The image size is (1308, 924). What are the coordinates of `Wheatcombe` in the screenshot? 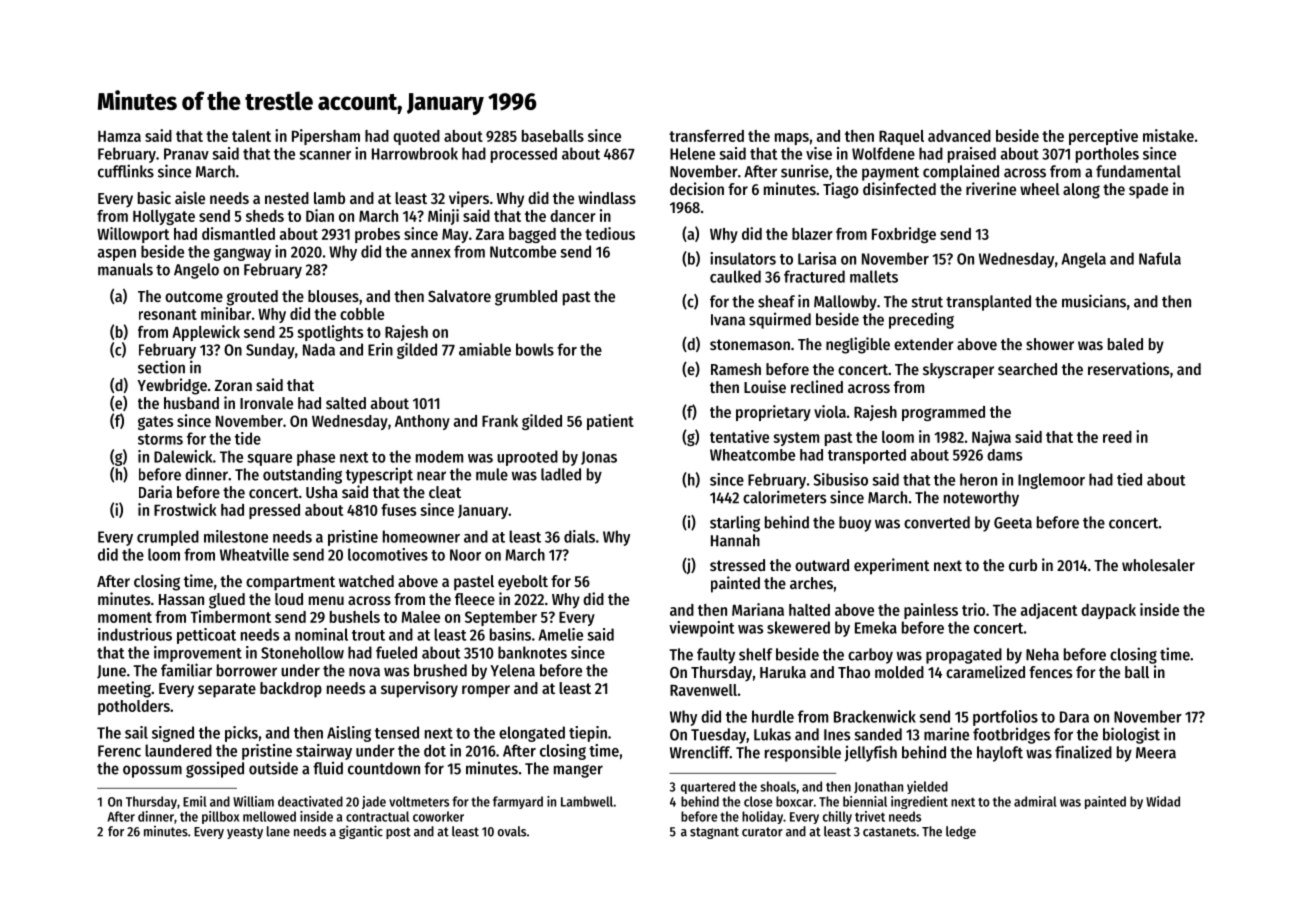 It's located at (752, 455).
